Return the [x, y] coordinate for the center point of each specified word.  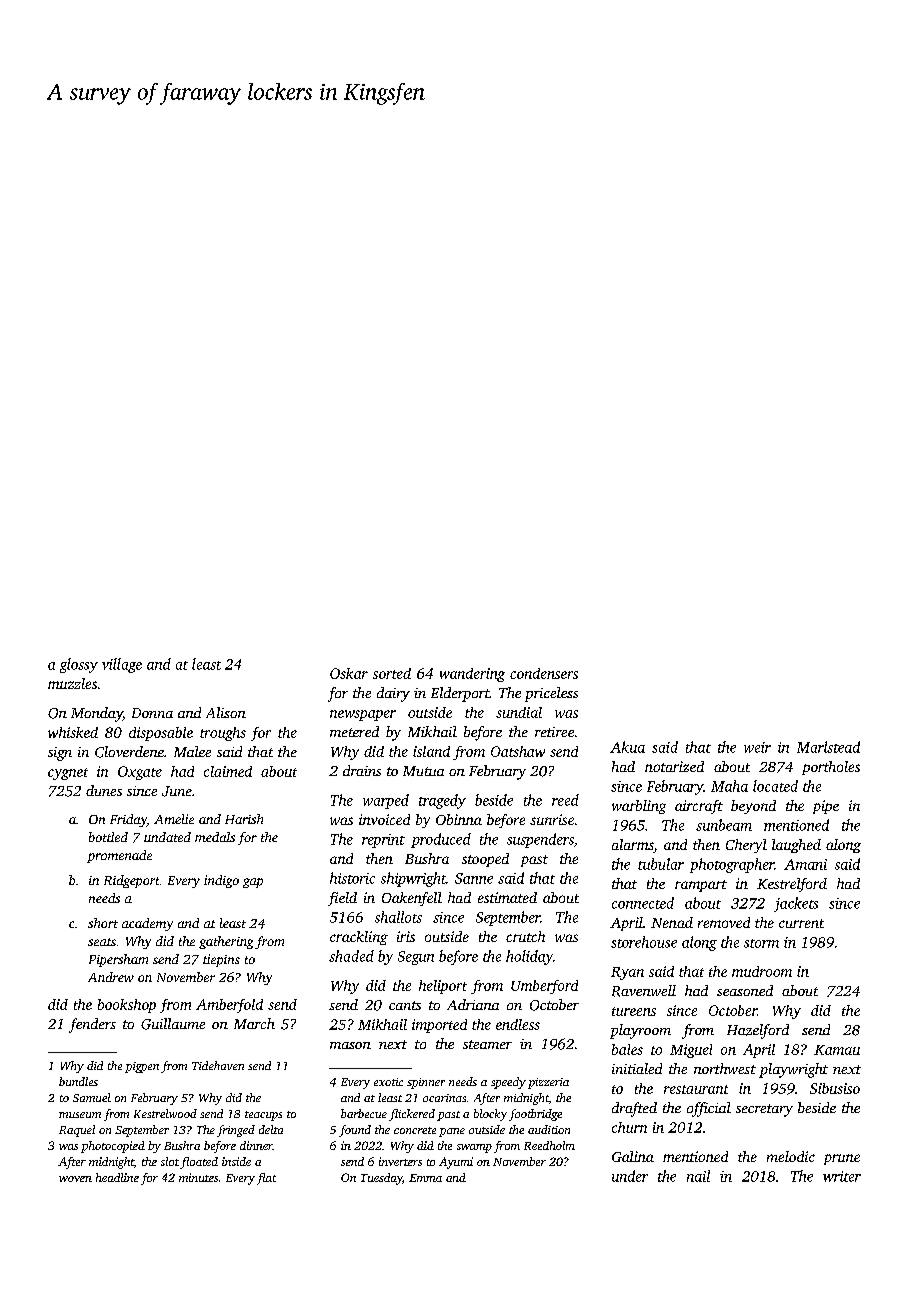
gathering [226, 942]
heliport [443, 987]
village [122, 665]
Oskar [349, 673]
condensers [544, 673]
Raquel [77, 1131]
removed [724, 922]
